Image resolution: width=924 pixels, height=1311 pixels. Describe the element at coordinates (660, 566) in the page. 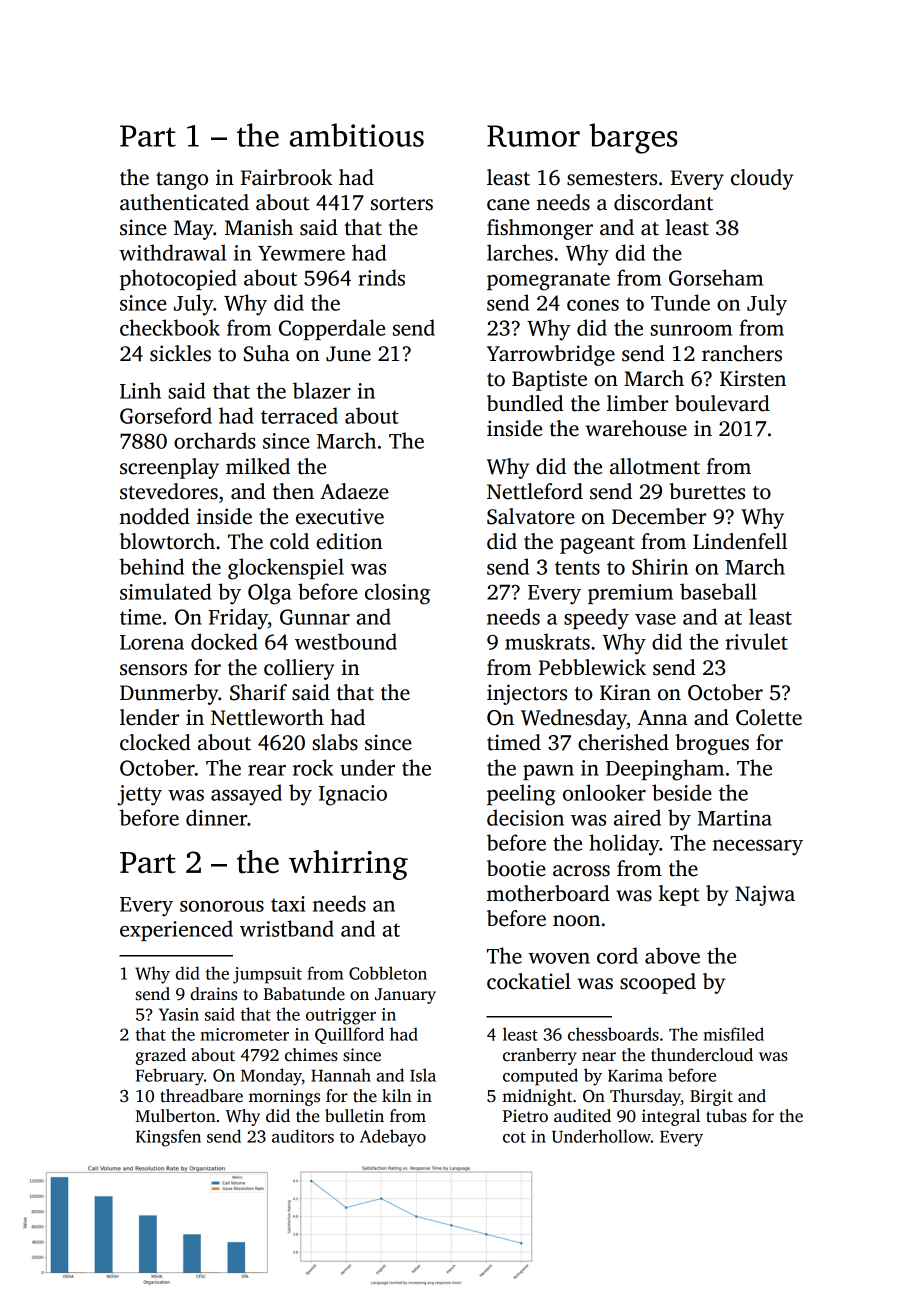

I see `Shirin` at that location.
